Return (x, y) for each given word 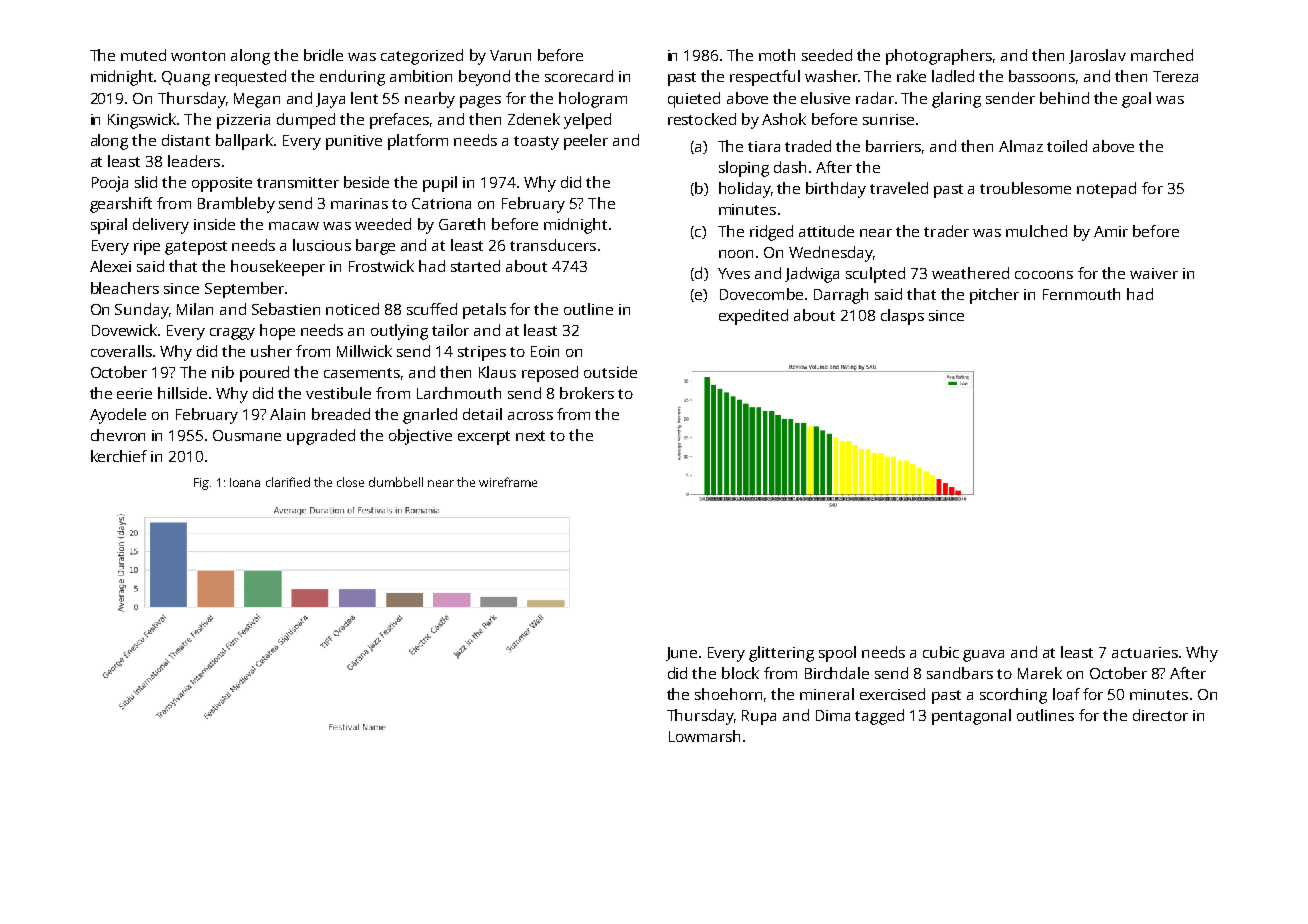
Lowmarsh (704, 736)
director (1160, 715)
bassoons (1042, 76)
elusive (825, 98)
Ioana (245, 482)
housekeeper (278, 268)
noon (736, 254)
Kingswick (143, 121)
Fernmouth (1081, 294)
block (740, 673)
